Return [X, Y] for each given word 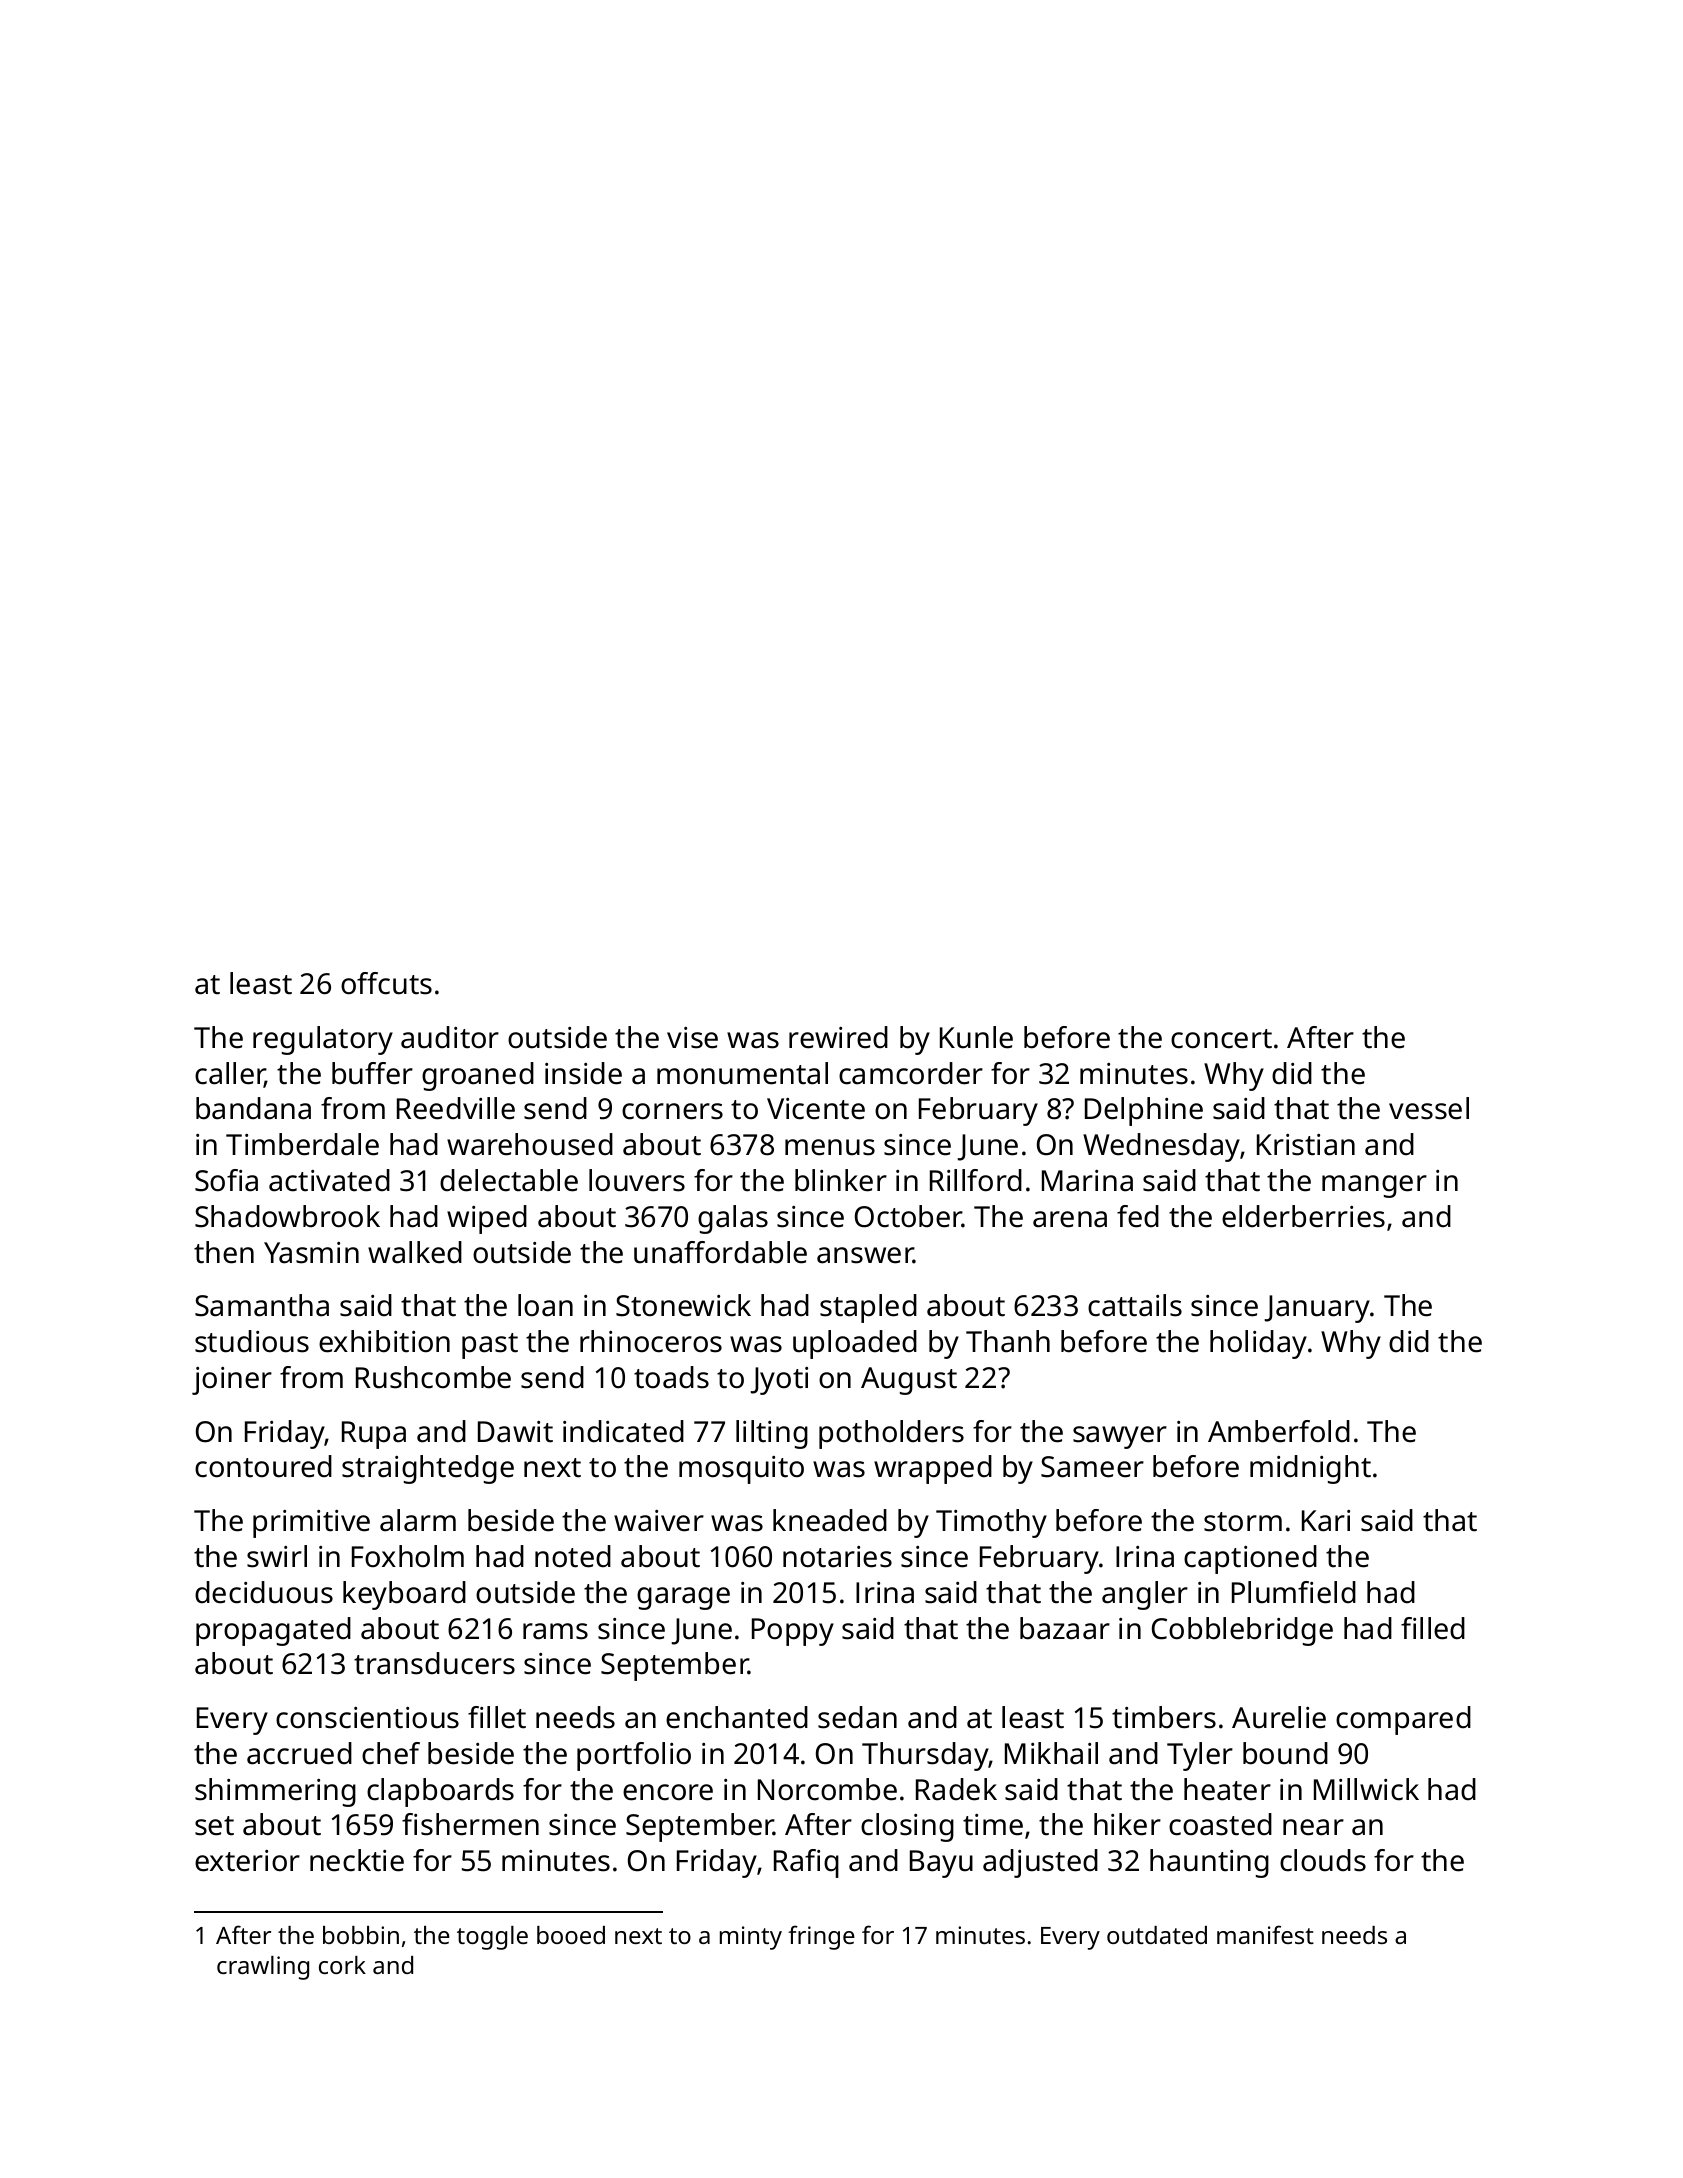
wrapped [933, 1469]
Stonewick [683, 1305]
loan [545, 1305]
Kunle [976, 1037]
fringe [821, 1937]
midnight [1310, 1469]
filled [1433, 1628]
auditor [450, 1037]
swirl [277, 1556]
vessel [1429, 1108]
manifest [1265, 1934]
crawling [263, 1968]
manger [1374, 1186]
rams [555, 1631]
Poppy [793, 1632]
